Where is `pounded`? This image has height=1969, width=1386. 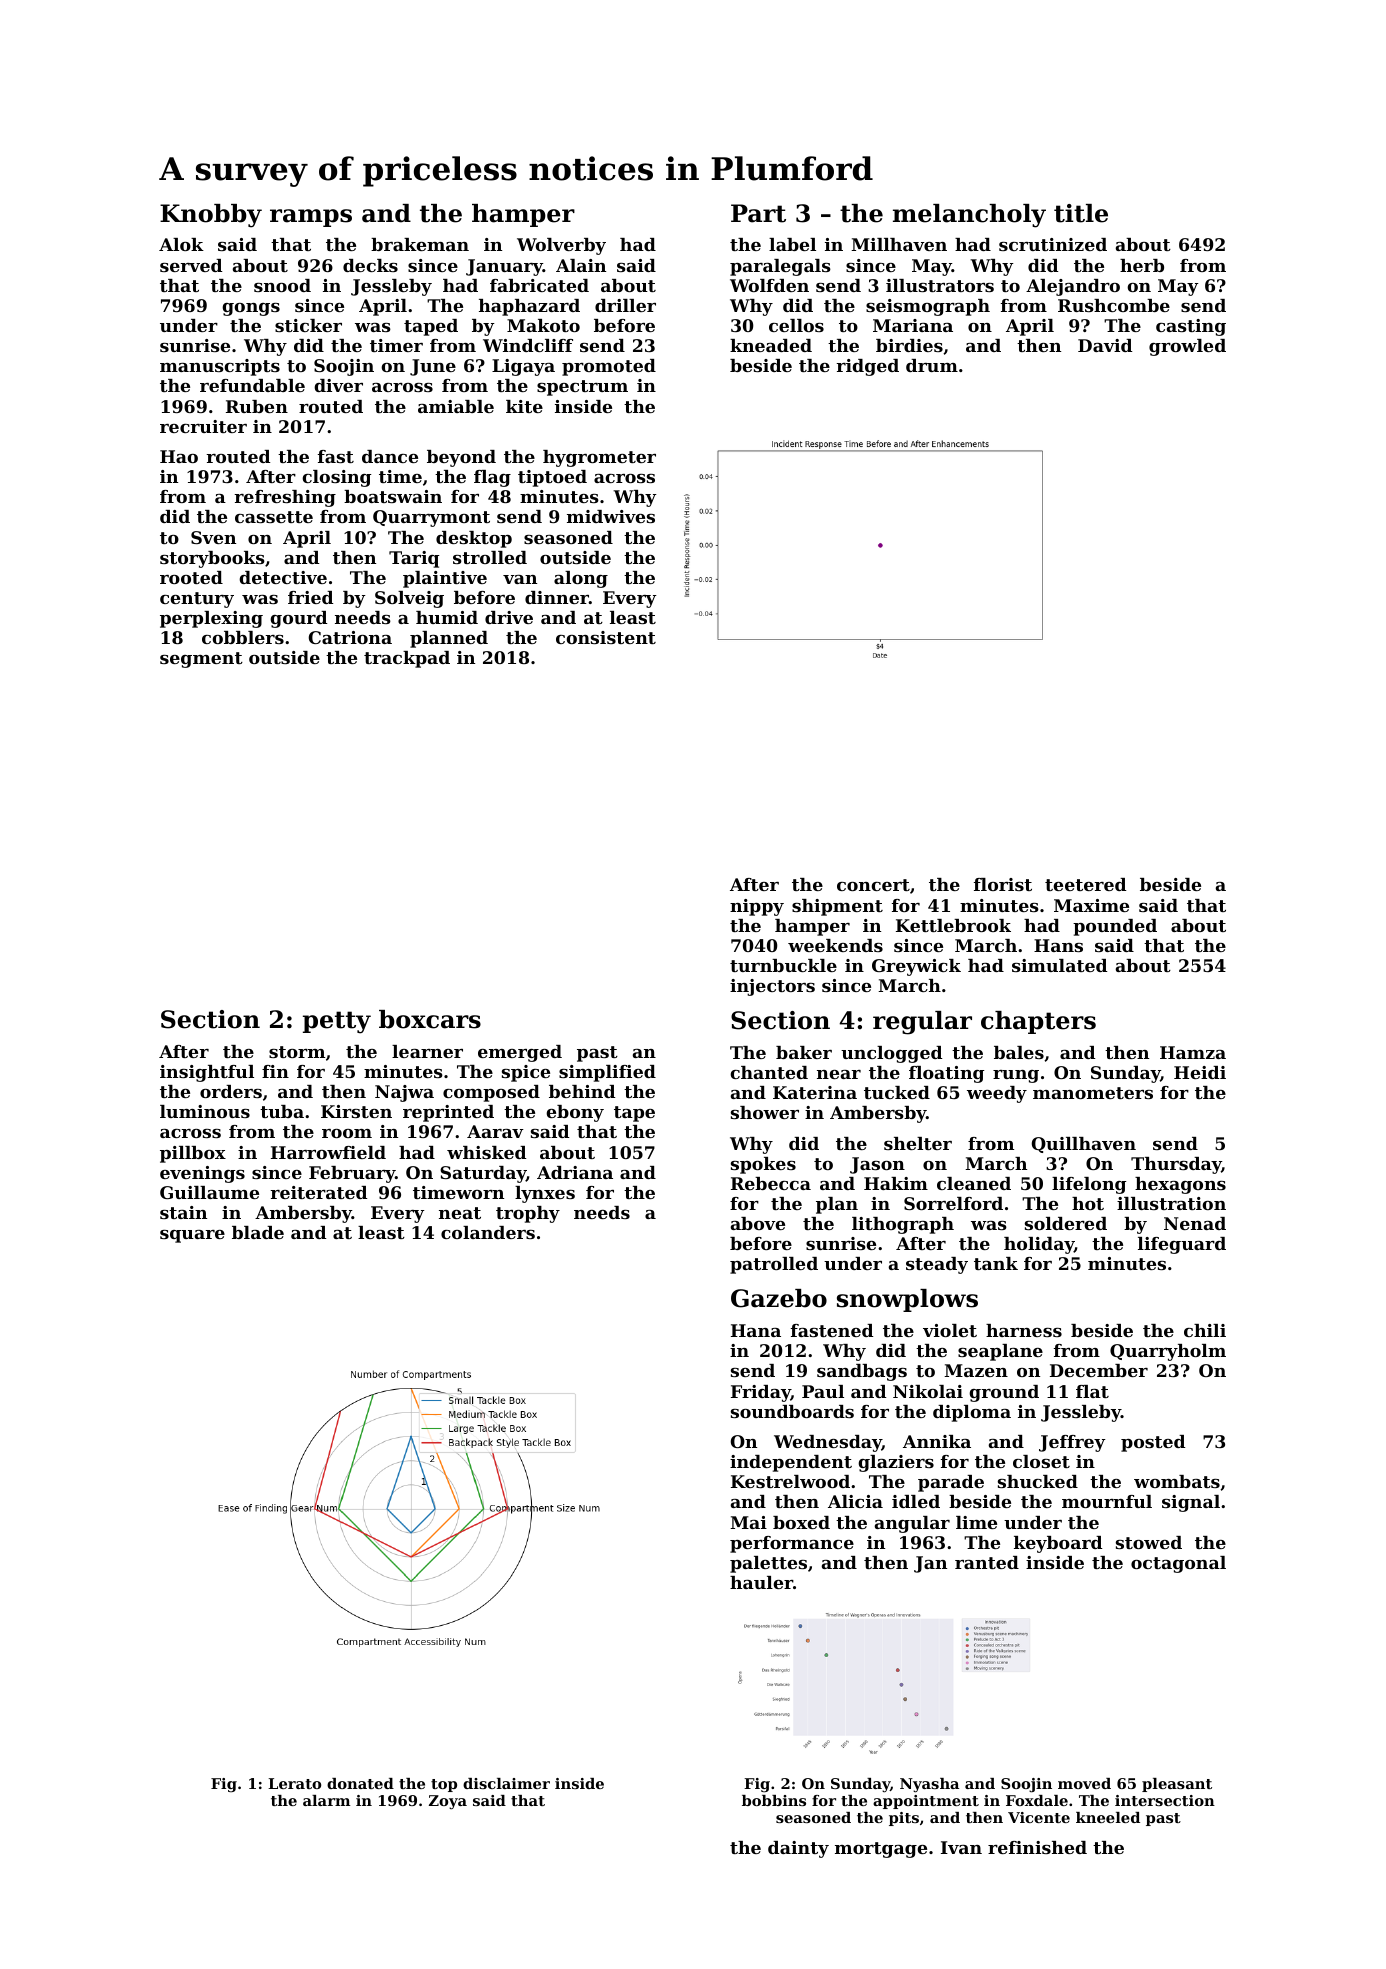 pounded is located at coordinates (1115, 927).
